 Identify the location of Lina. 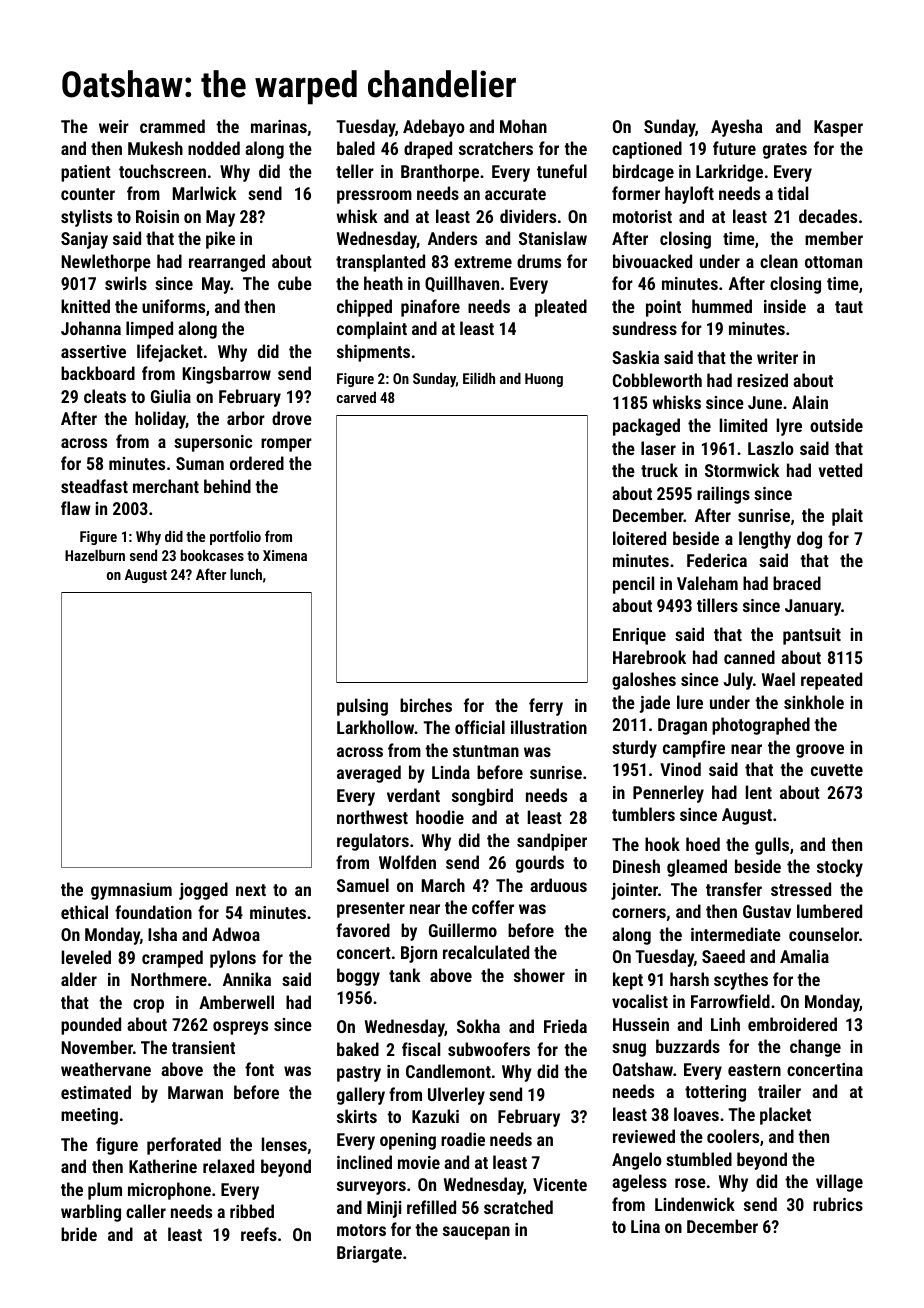
(645, 1226).
